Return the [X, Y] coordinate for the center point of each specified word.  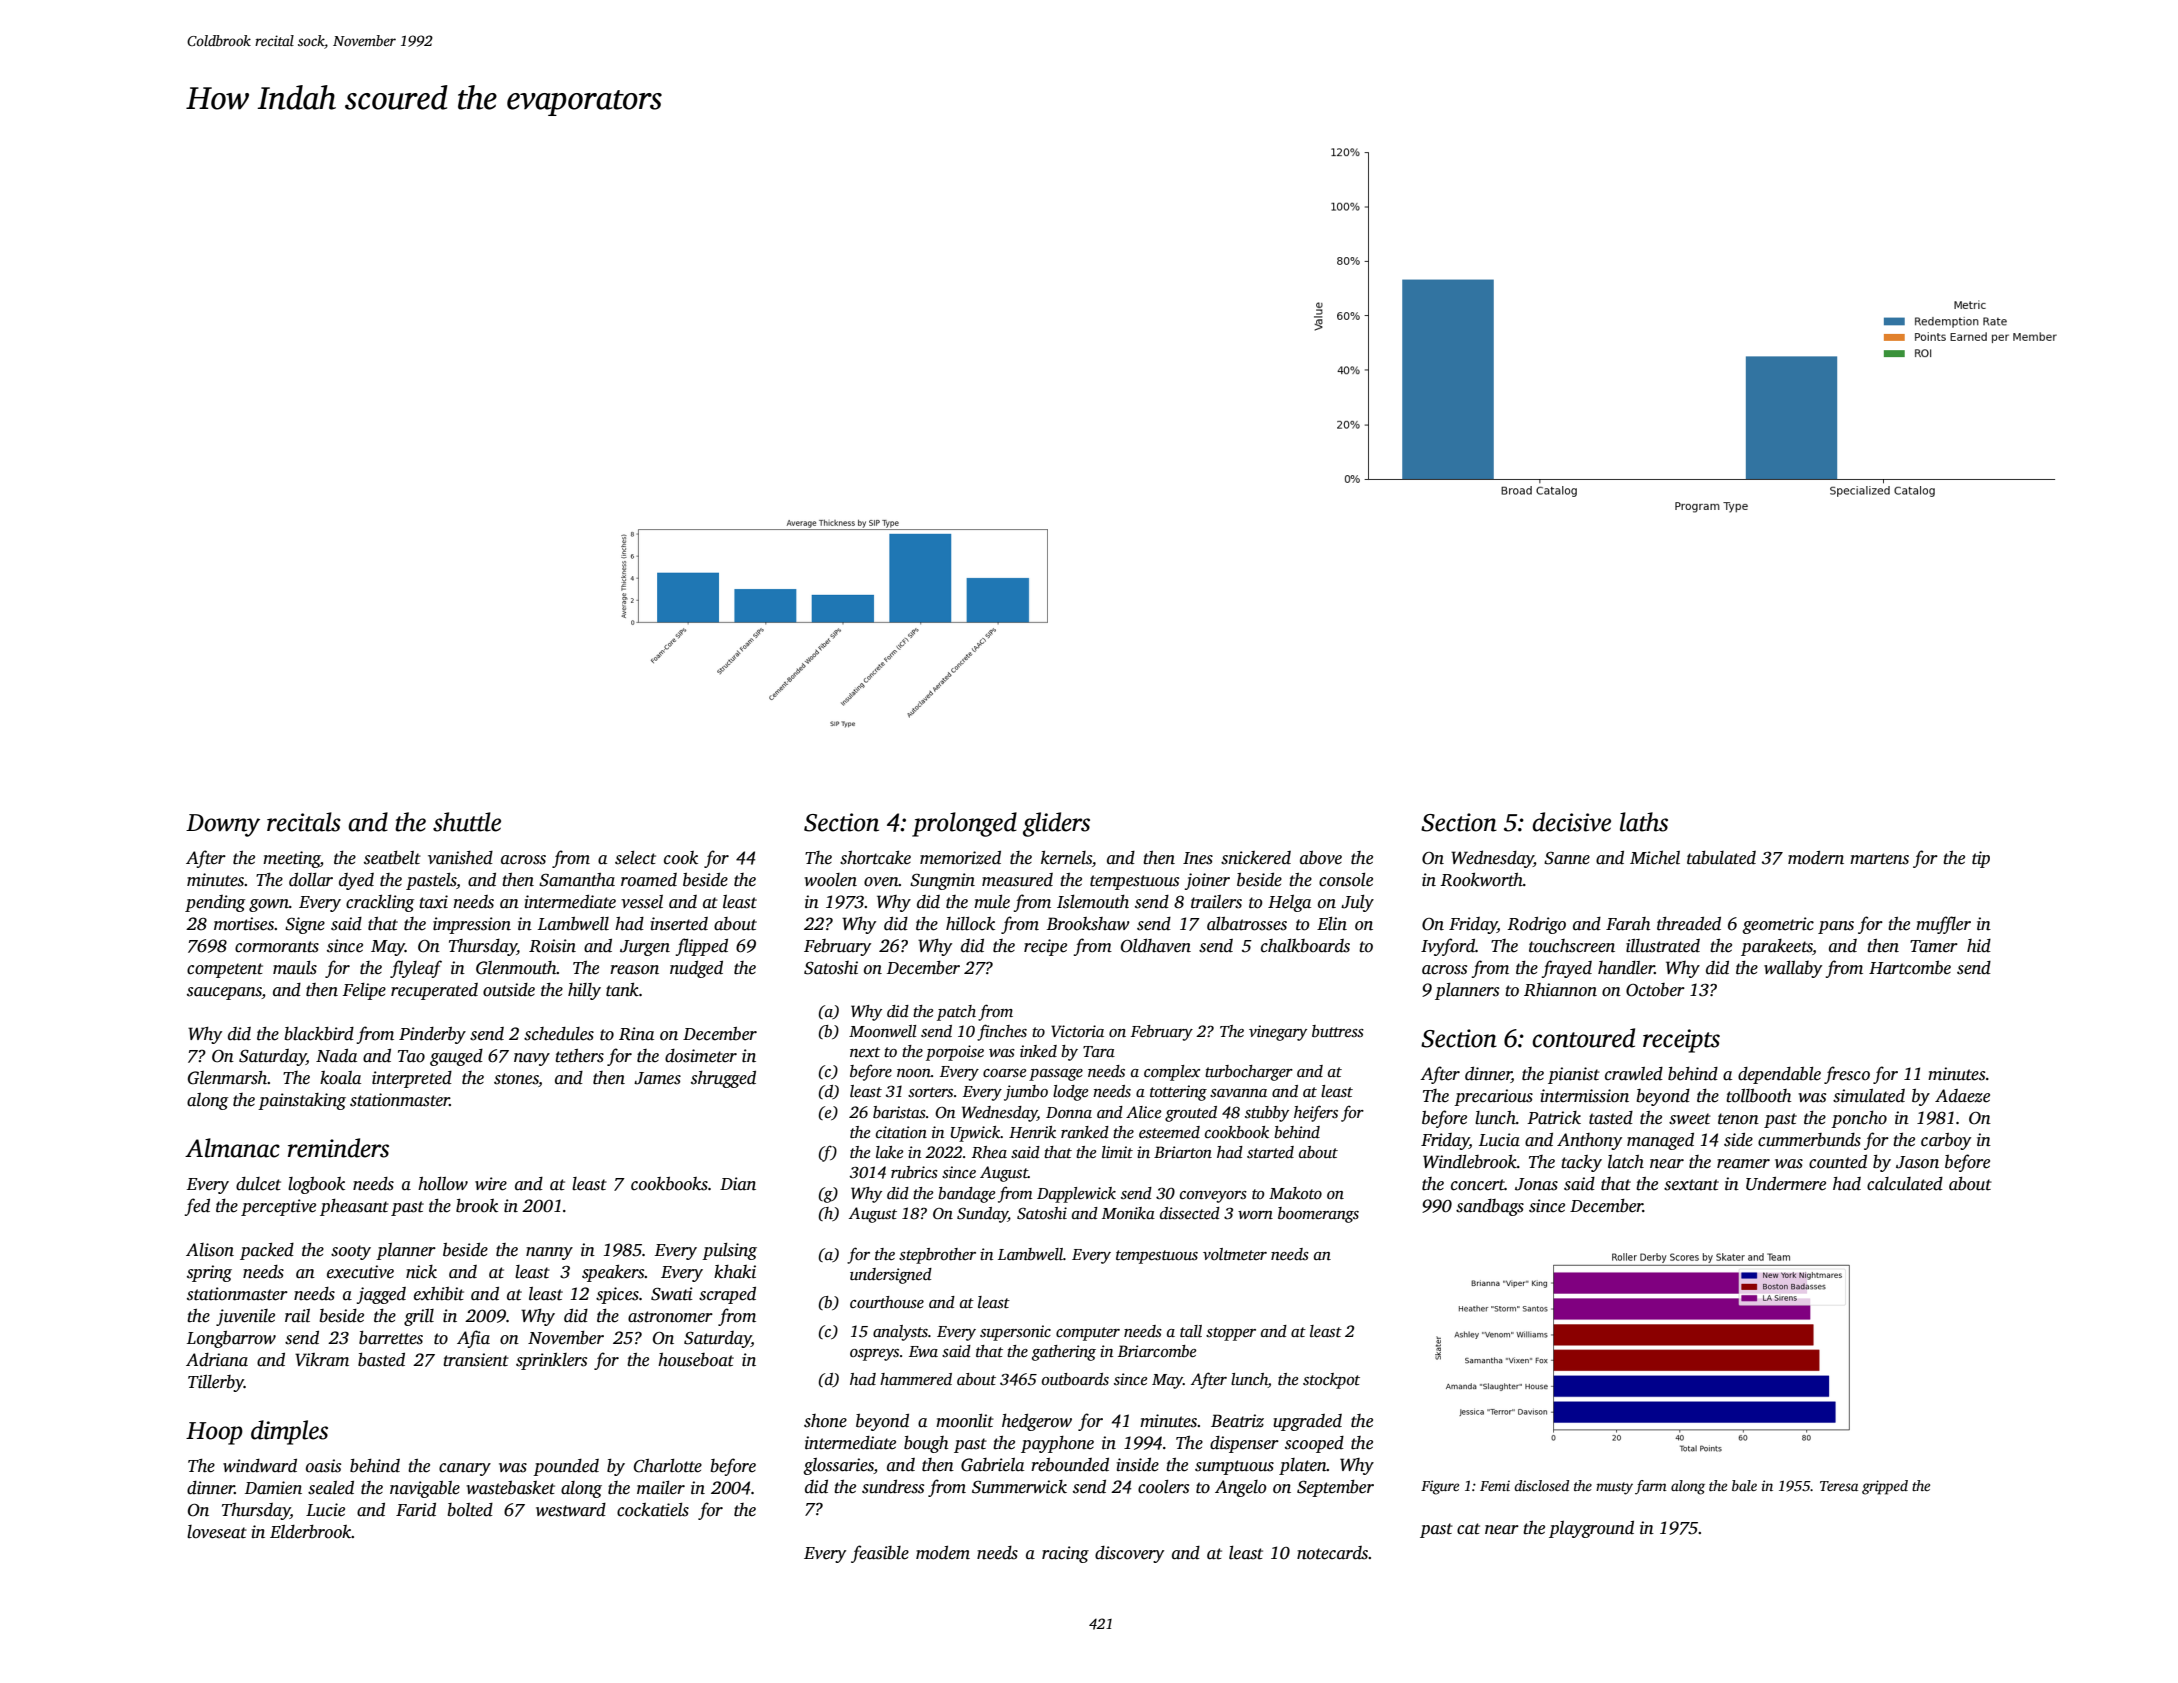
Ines [1198, 858]
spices [617, 1295]
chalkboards [1305, 946]
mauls [295, 968]
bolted [470, 1510]
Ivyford [1448, 947]
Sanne [1567, 858]
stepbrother [937, 1256]
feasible [880, 1554]
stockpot [1331, 1381]
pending [215, 903]
